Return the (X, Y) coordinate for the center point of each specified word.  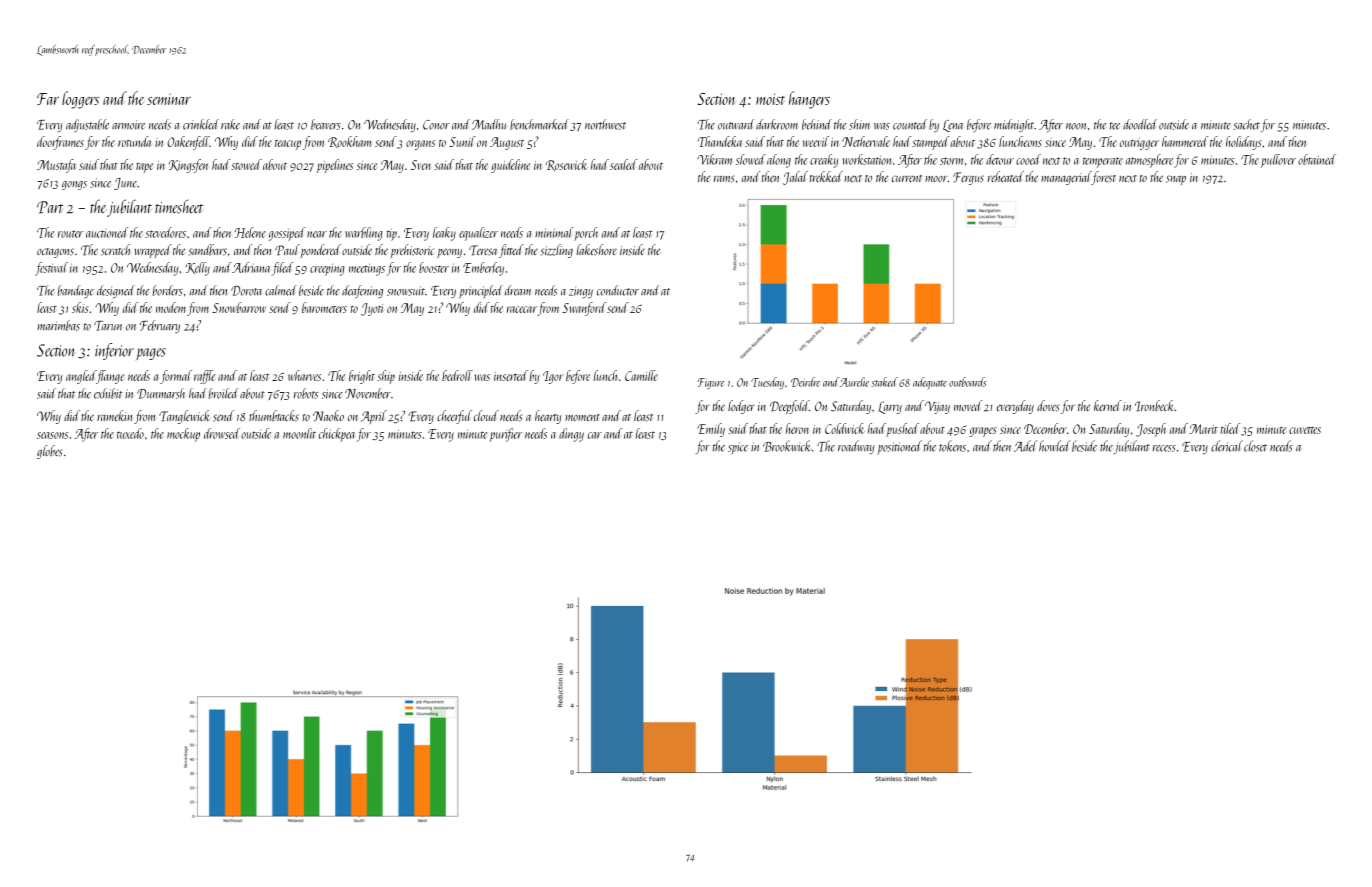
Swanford (584, 309)
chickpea (337, 435)
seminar (169, 99)
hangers (809, 100)
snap (1176, 180)
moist (770, 99)
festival (51, 269)
